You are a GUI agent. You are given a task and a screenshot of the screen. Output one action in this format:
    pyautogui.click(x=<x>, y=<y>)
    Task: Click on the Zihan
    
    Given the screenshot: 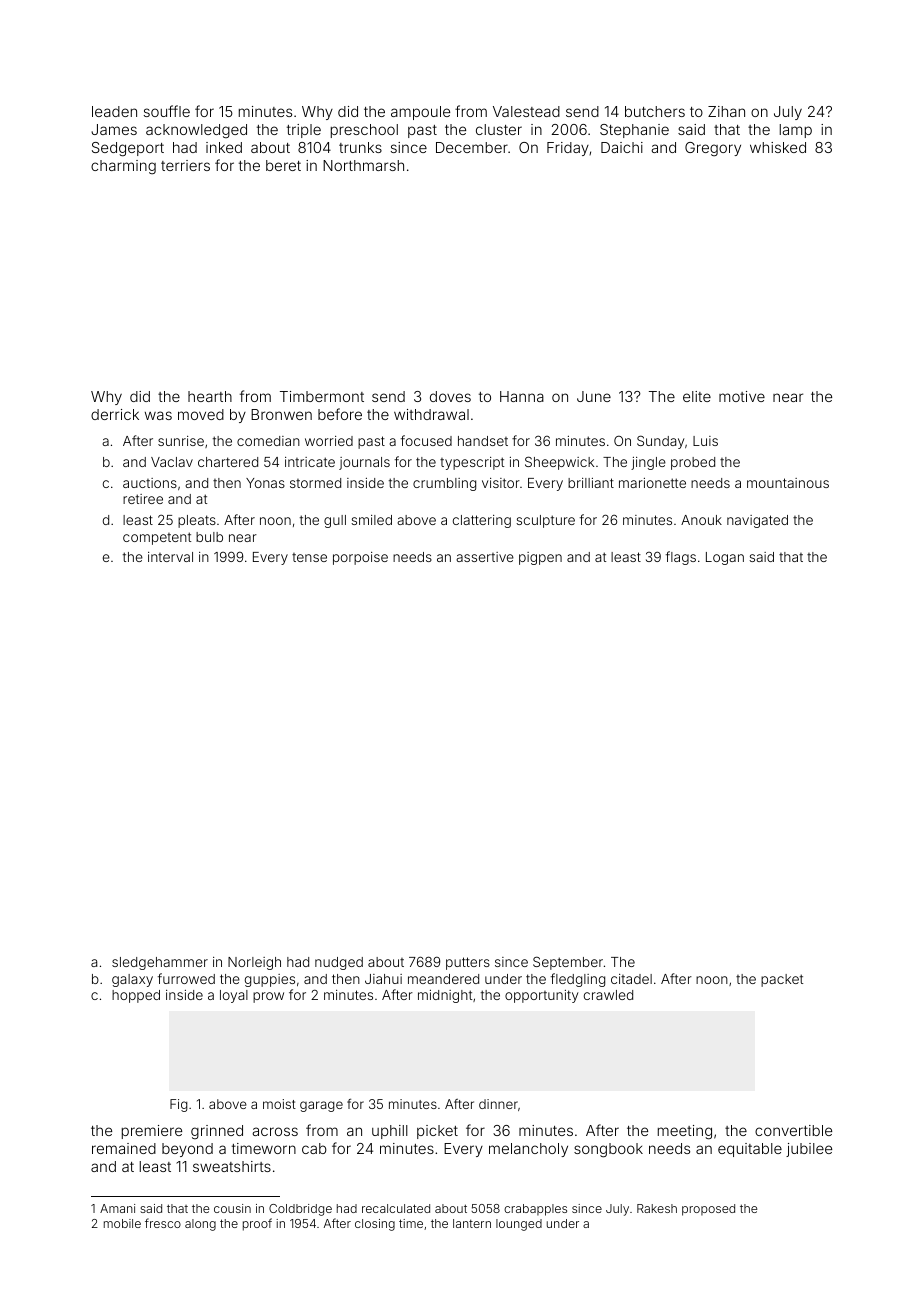 What is the action you would take?
    pyautogui.click(x=726, y=111)
